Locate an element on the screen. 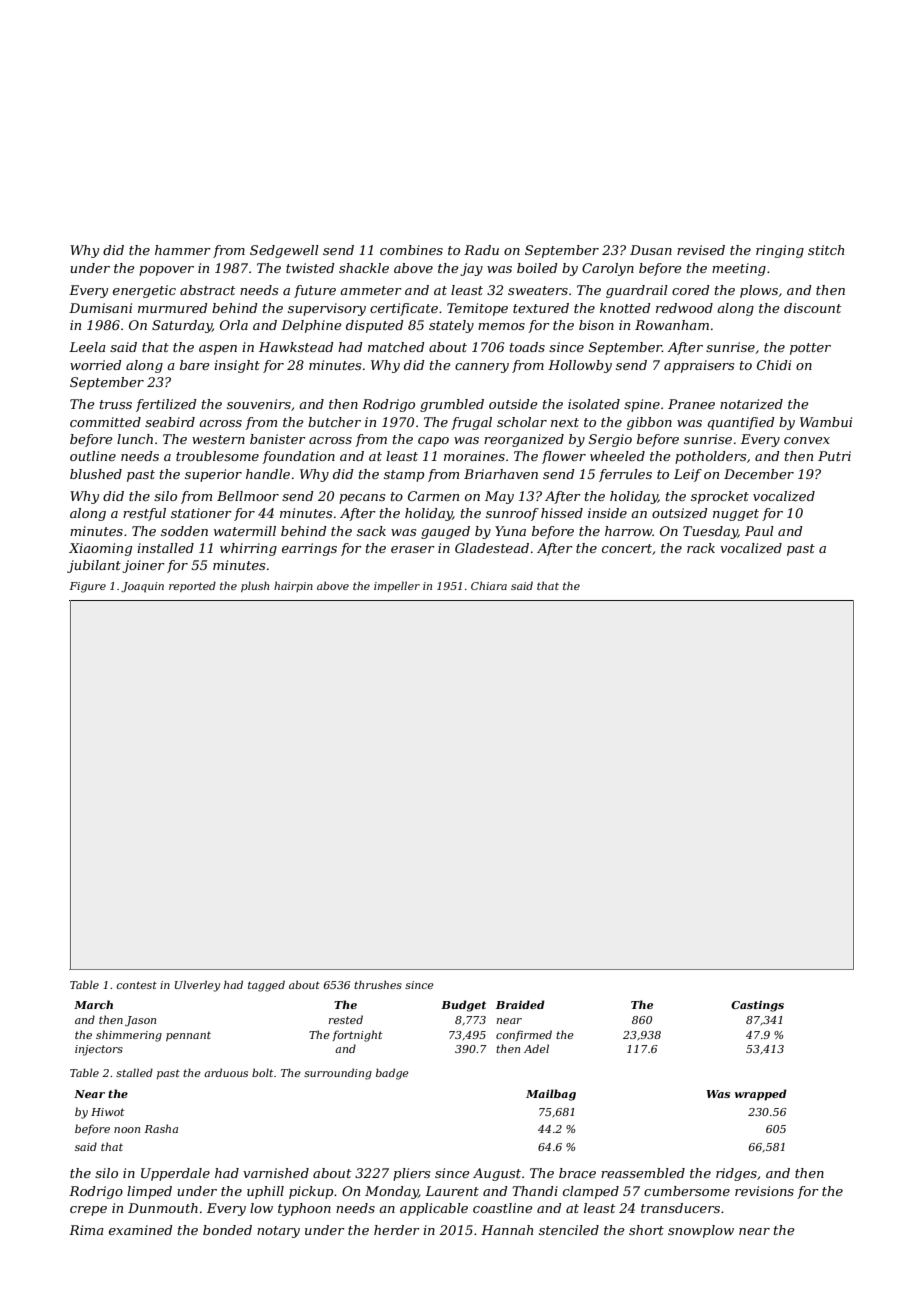 The height and width of the screenshot is (1308, 924). Castings is located at coordinates (757, 1006).
